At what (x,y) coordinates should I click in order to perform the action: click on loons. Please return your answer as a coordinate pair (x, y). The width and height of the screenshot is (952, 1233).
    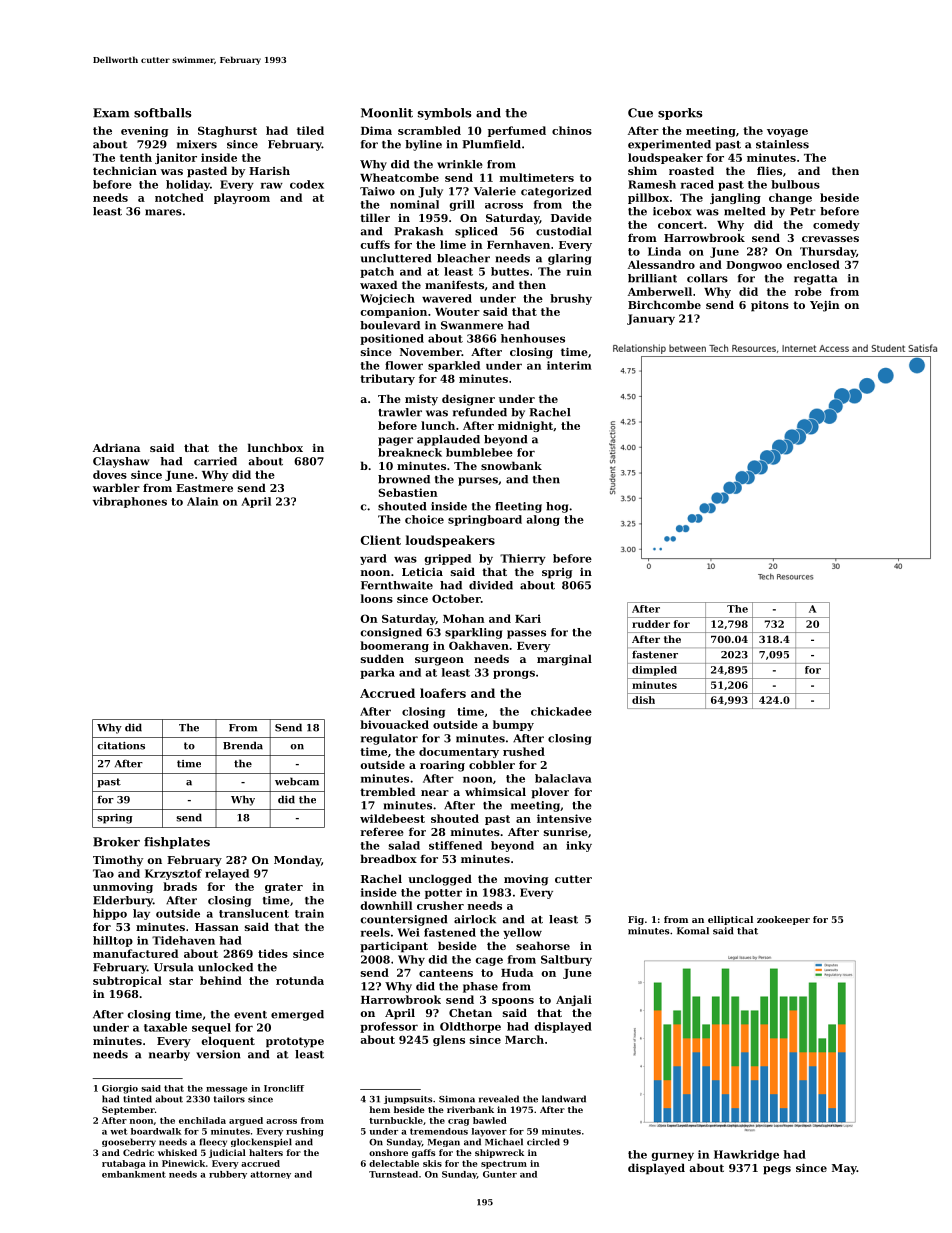
    Looking at the image, I should click on (377, 598).
